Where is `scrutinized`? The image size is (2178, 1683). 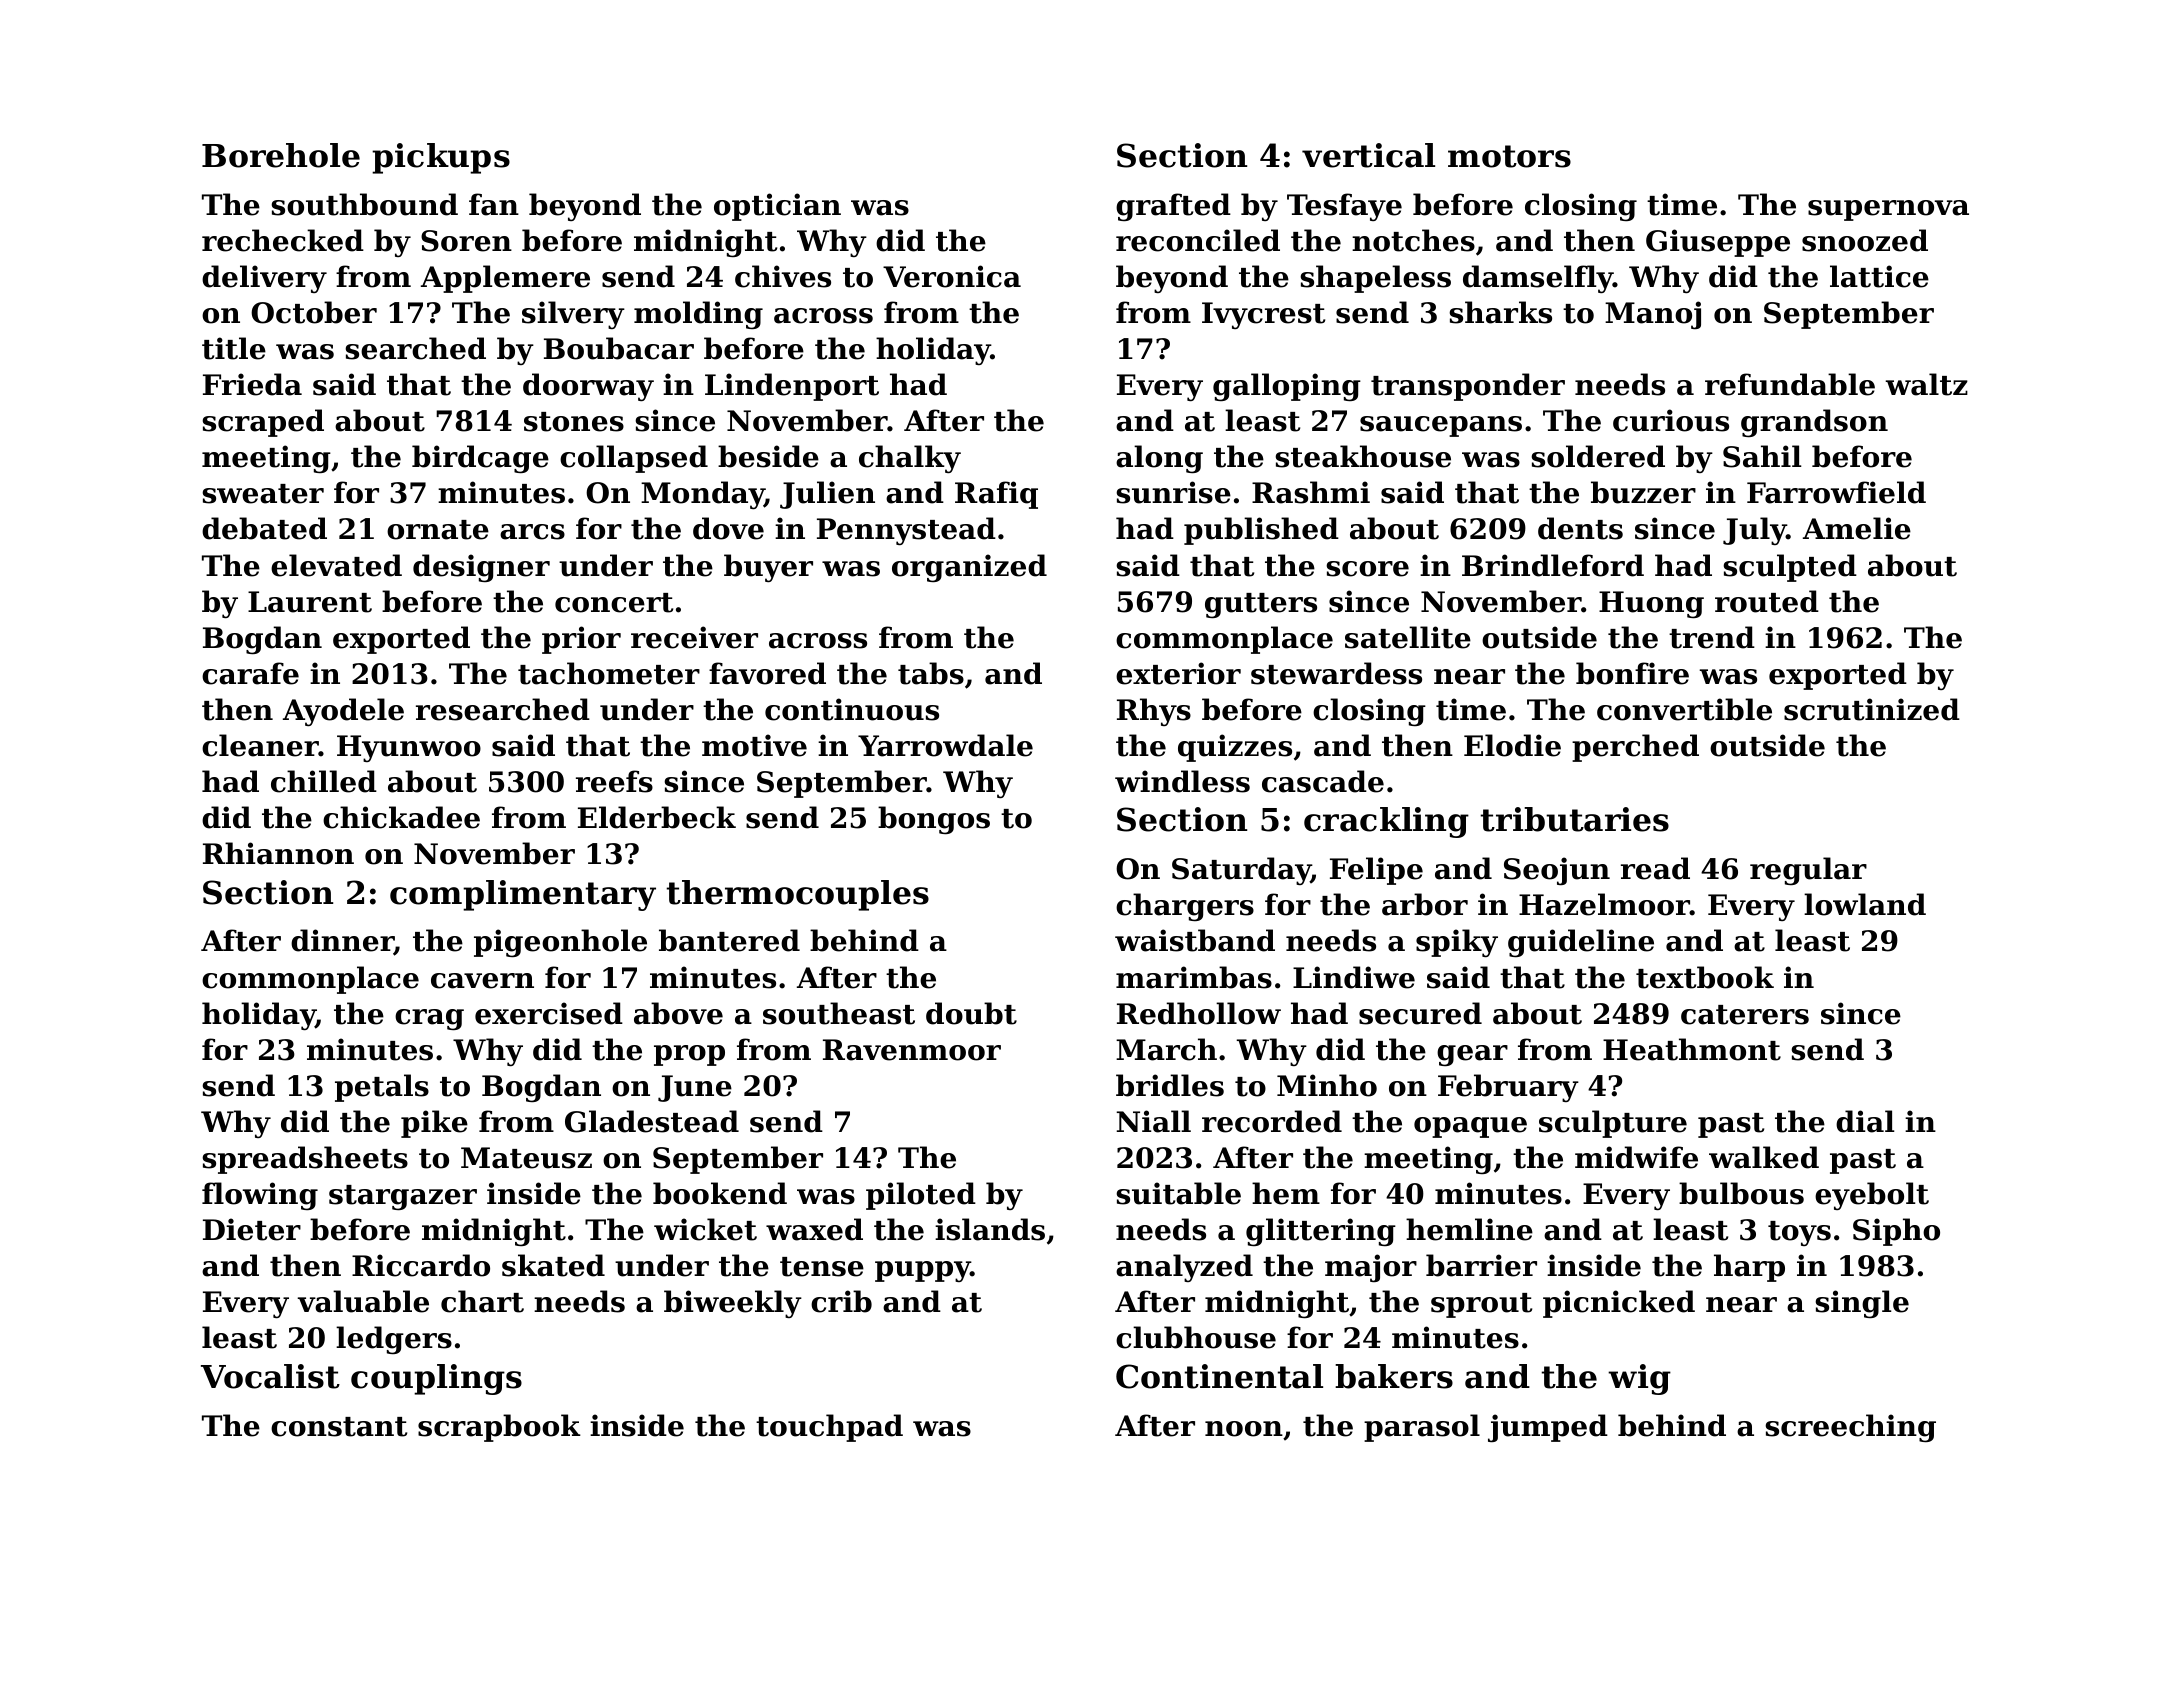
scrutinized is located at coordinates (1872, 709).
